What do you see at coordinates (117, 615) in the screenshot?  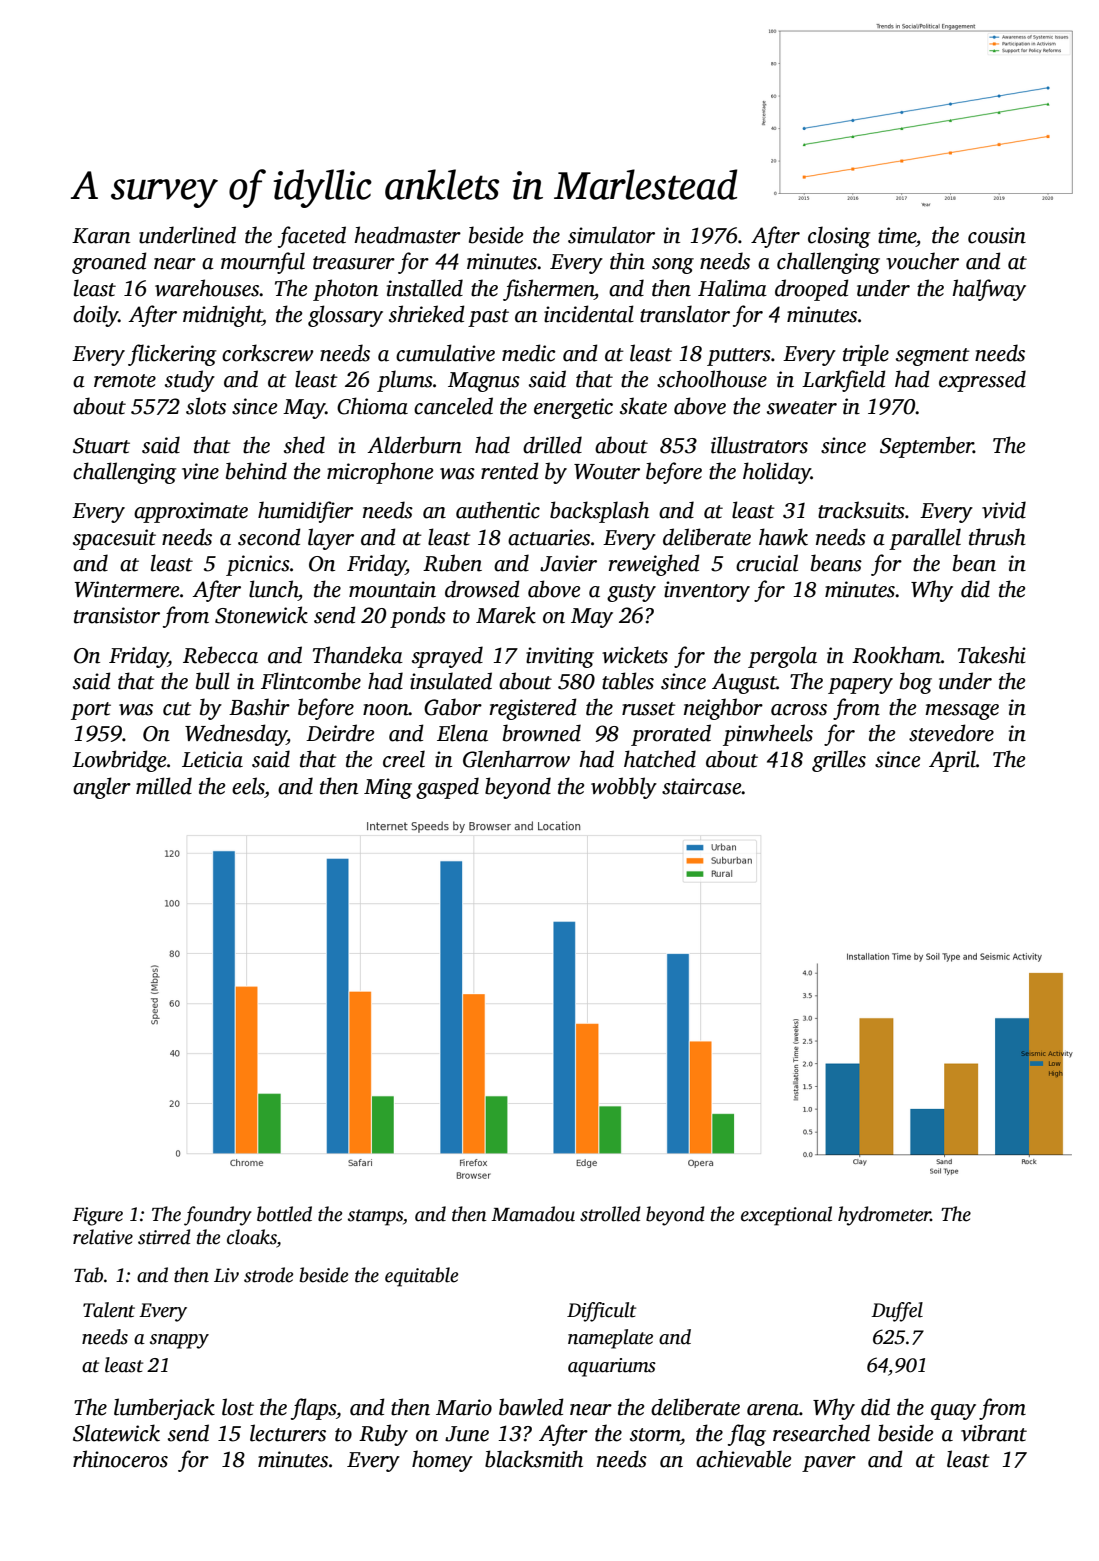 I see `transistor` at bounding box center [117, 615].
